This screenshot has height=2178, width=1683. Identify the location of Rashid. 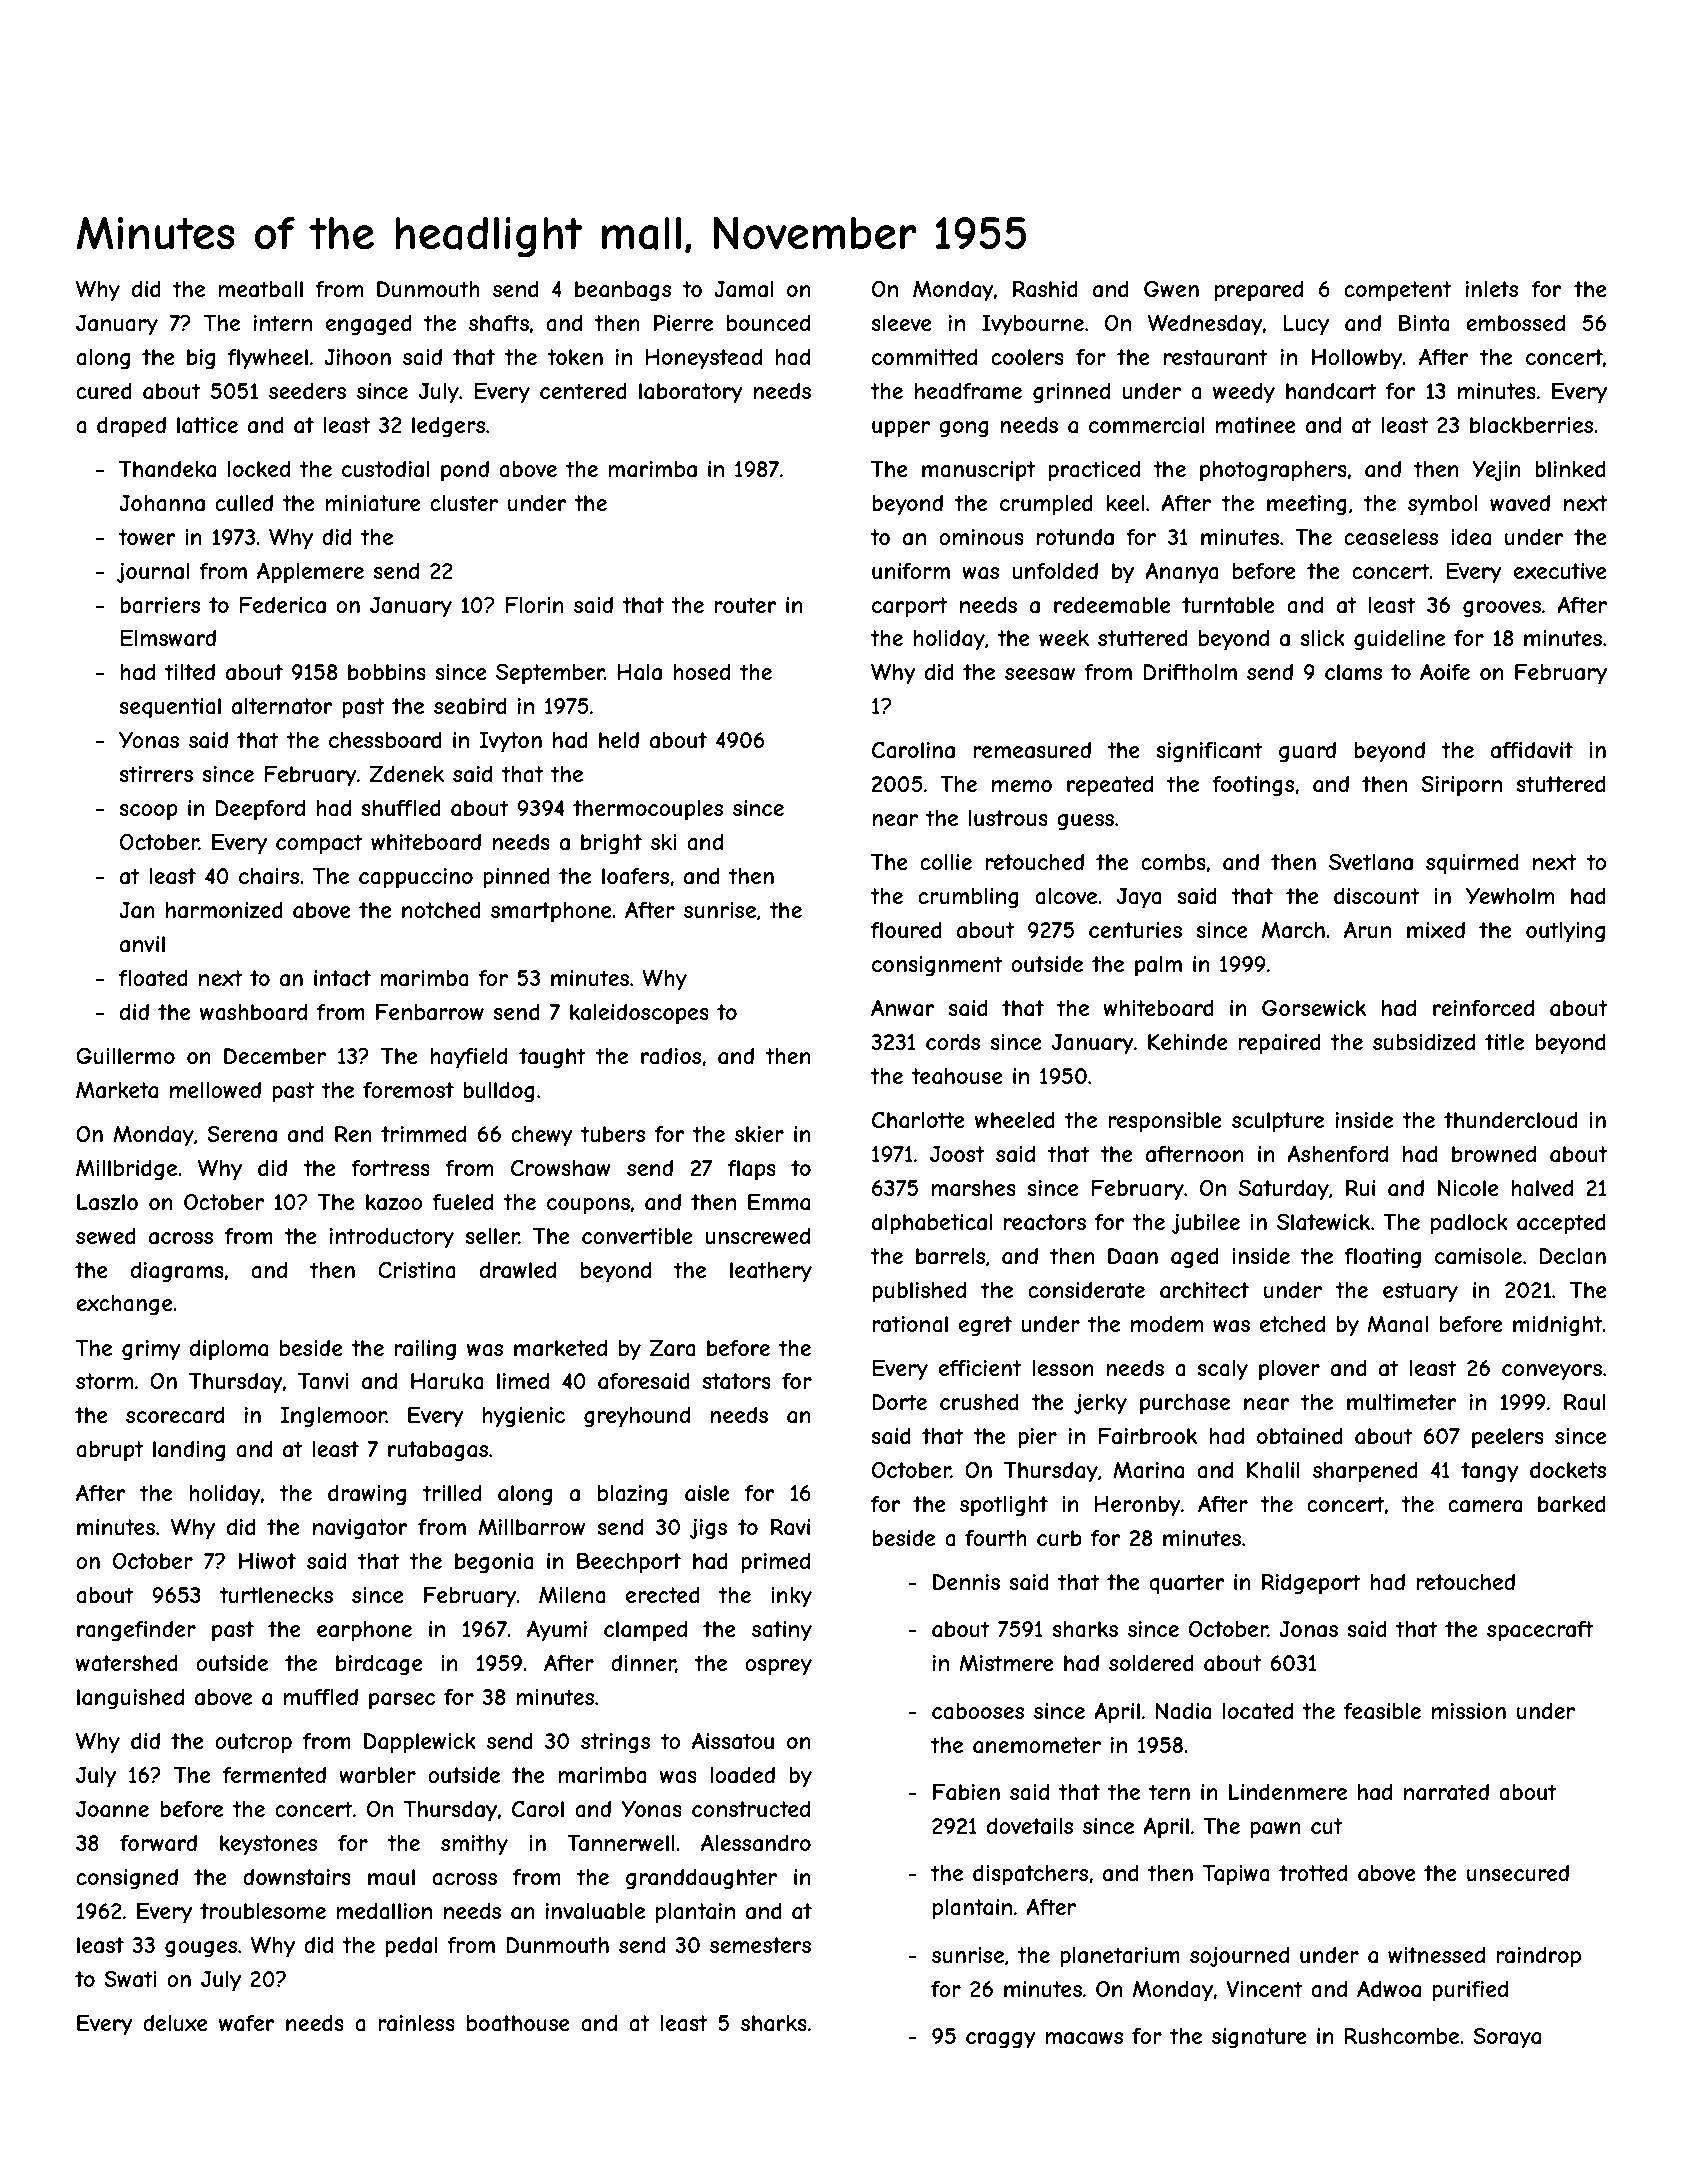
(1045, 289).
